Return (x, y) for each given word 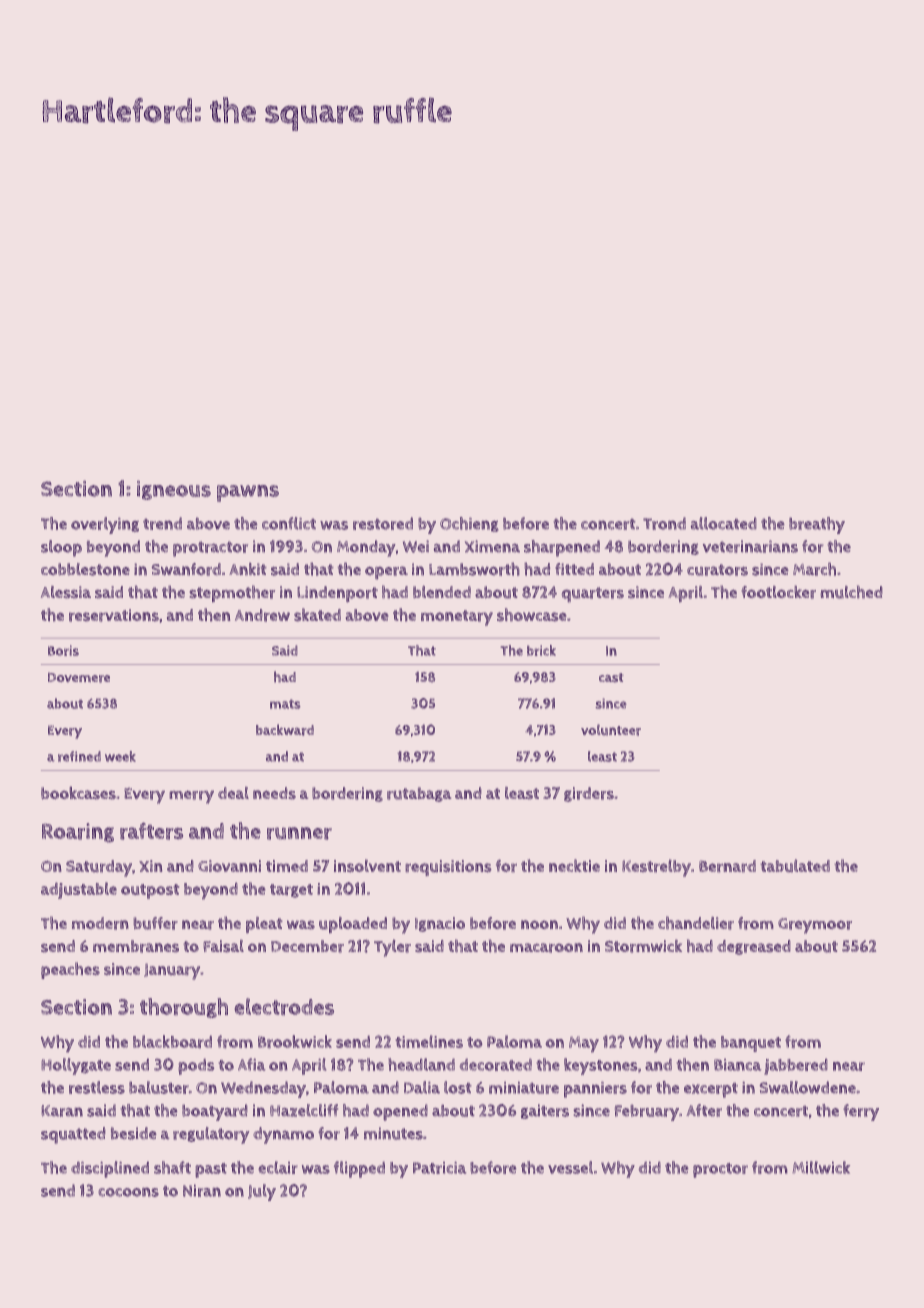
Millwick (821, 1167)
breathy (817, 525)
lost (457, 1087)
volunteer (611, 730)
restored (383, 523)
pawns (248, 493)
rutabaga (419, 794)
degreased (753, 947)
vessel (570, 1167)
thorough (184, 1008)
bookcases (78, 793)
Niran (202, 1191)
